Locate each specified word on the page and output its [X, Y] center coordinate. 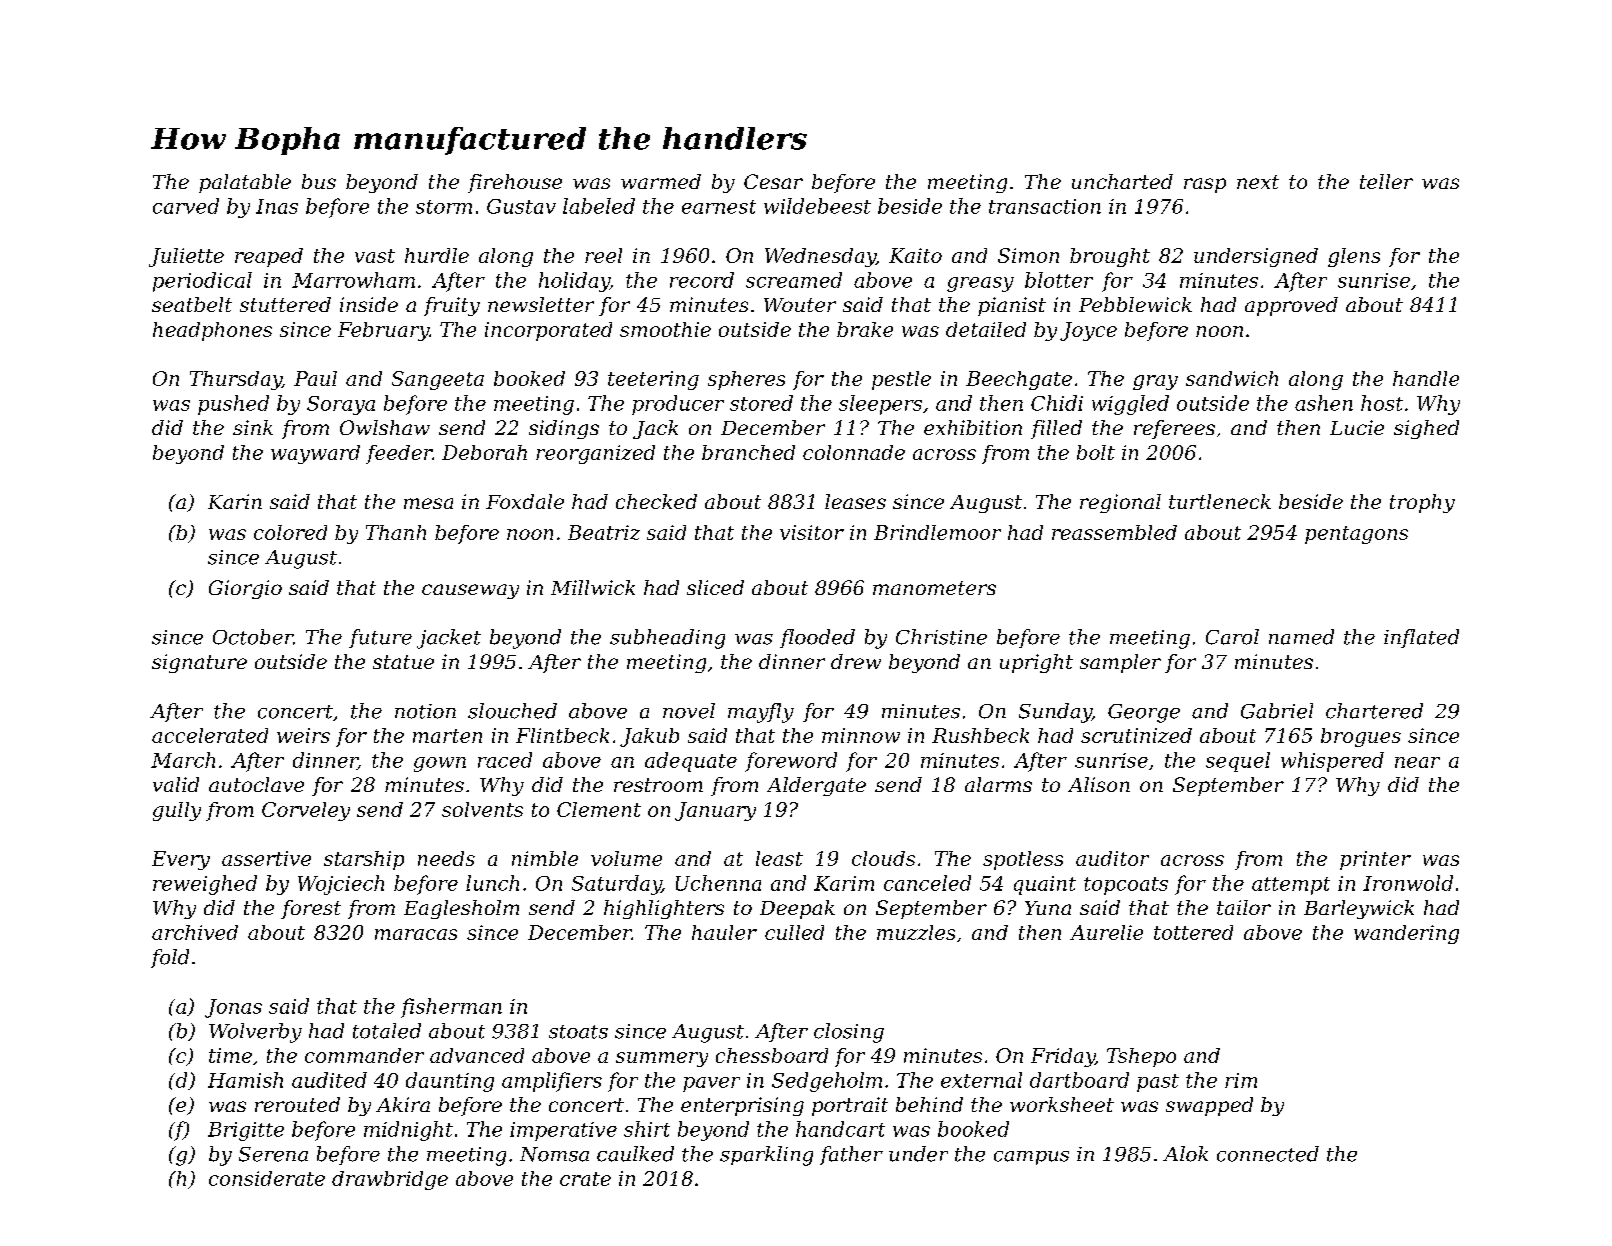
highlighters [664, 909]
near [1417, 762]
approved [1291, 306]
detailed [986, 329]
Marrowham [353, 280]
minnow [861, 735]
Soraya [341, 405]
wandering [1406, 934]
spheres [746, 380]
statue [403, 662]
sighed [1426, 429]
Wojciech [341, 885]
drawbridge [390, 1180]
